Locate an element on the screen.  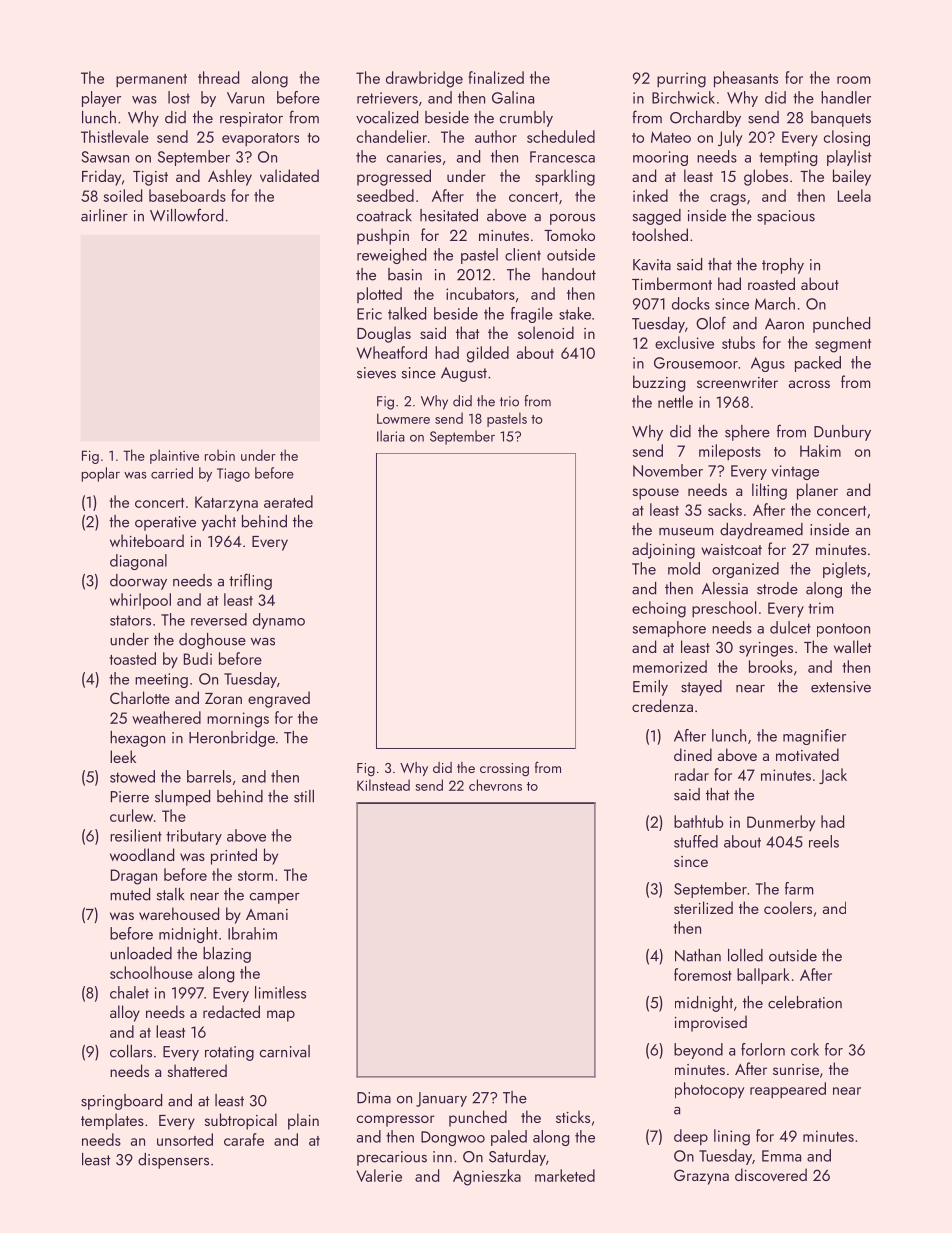
purring is located at coordinates (681, 80).
